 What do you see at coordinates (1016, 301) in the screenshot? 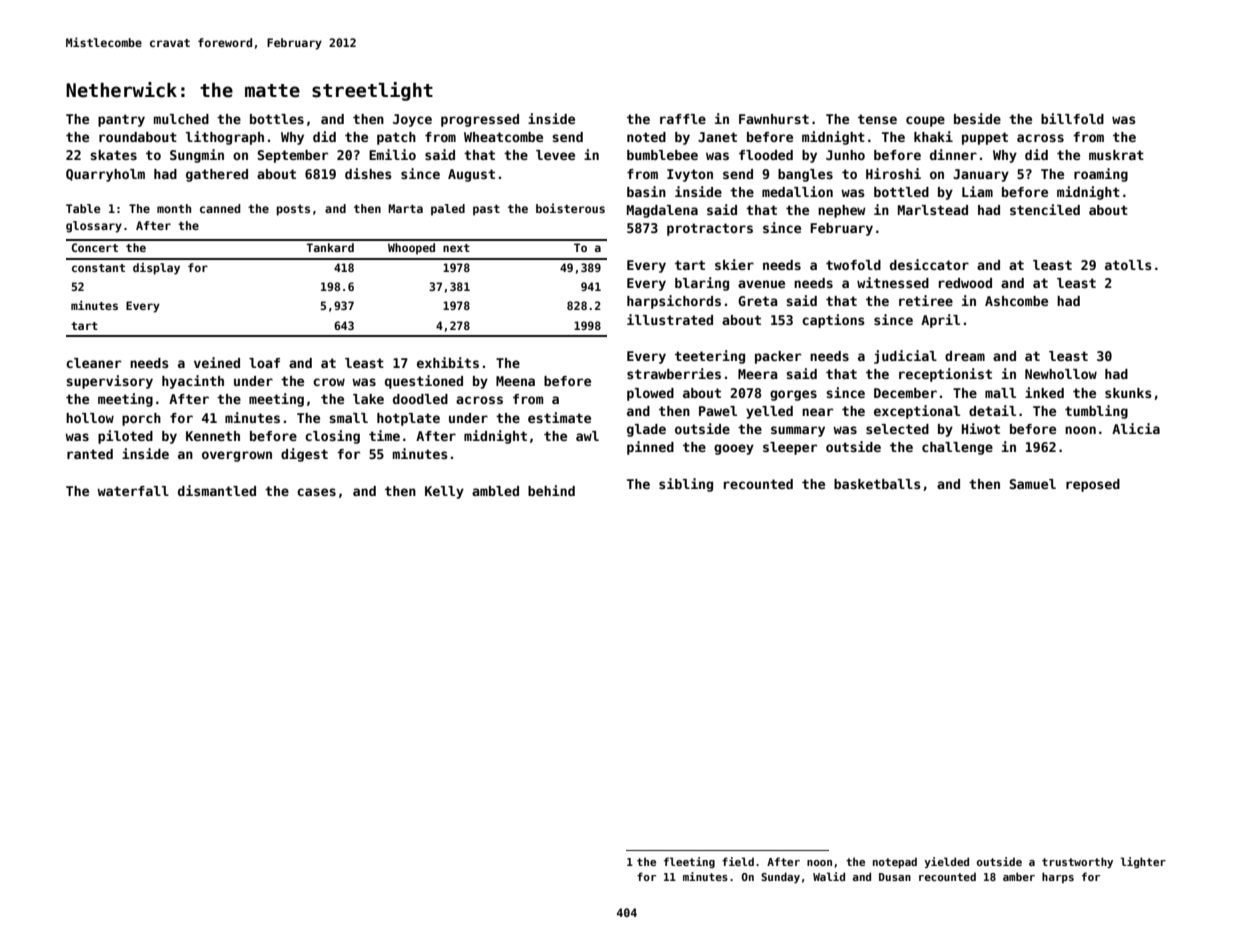
I see `Ashcombe` at bounding box center [1016, 301].
